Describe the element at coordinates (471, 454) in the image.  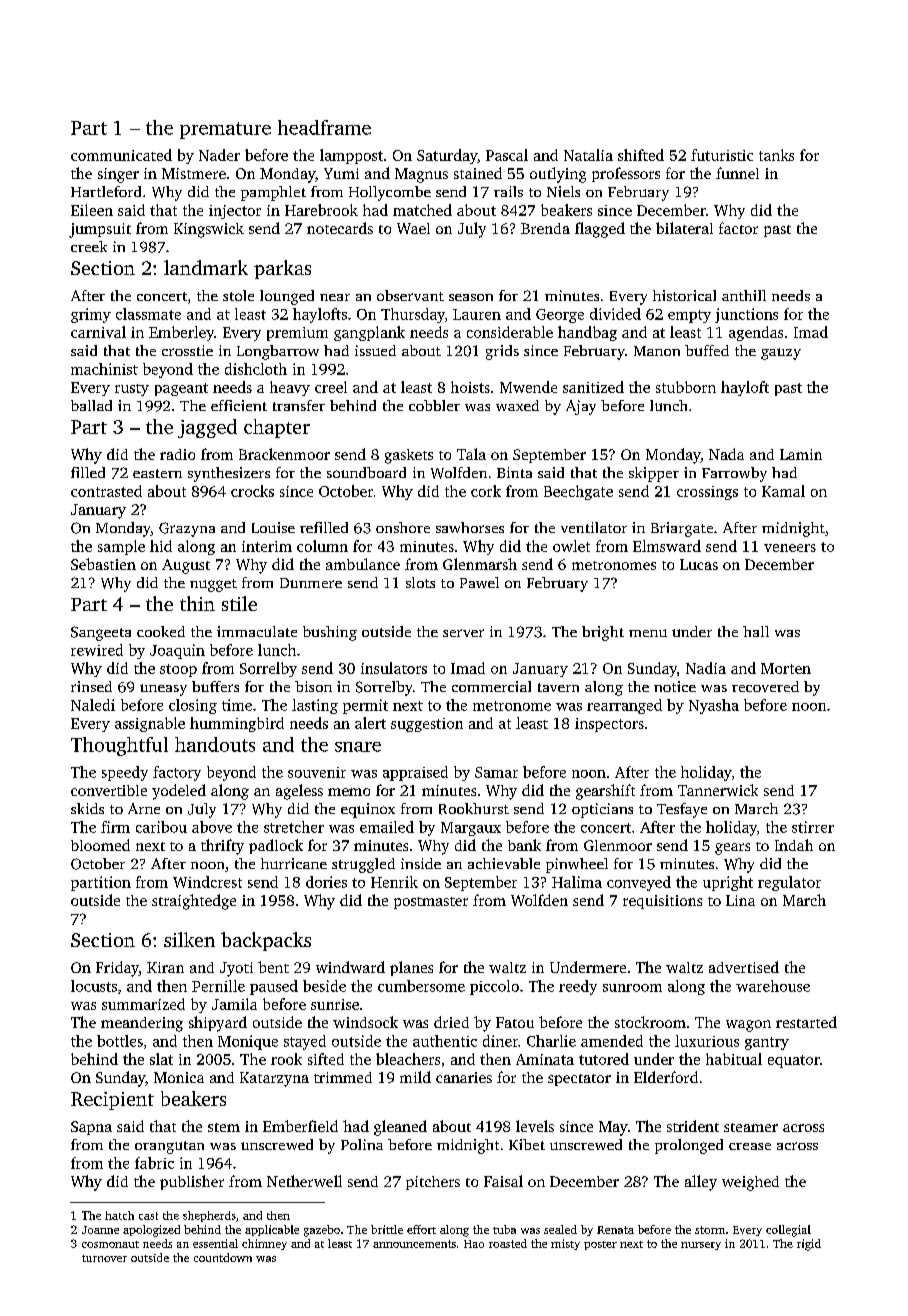
I see `Tala` at that location.
